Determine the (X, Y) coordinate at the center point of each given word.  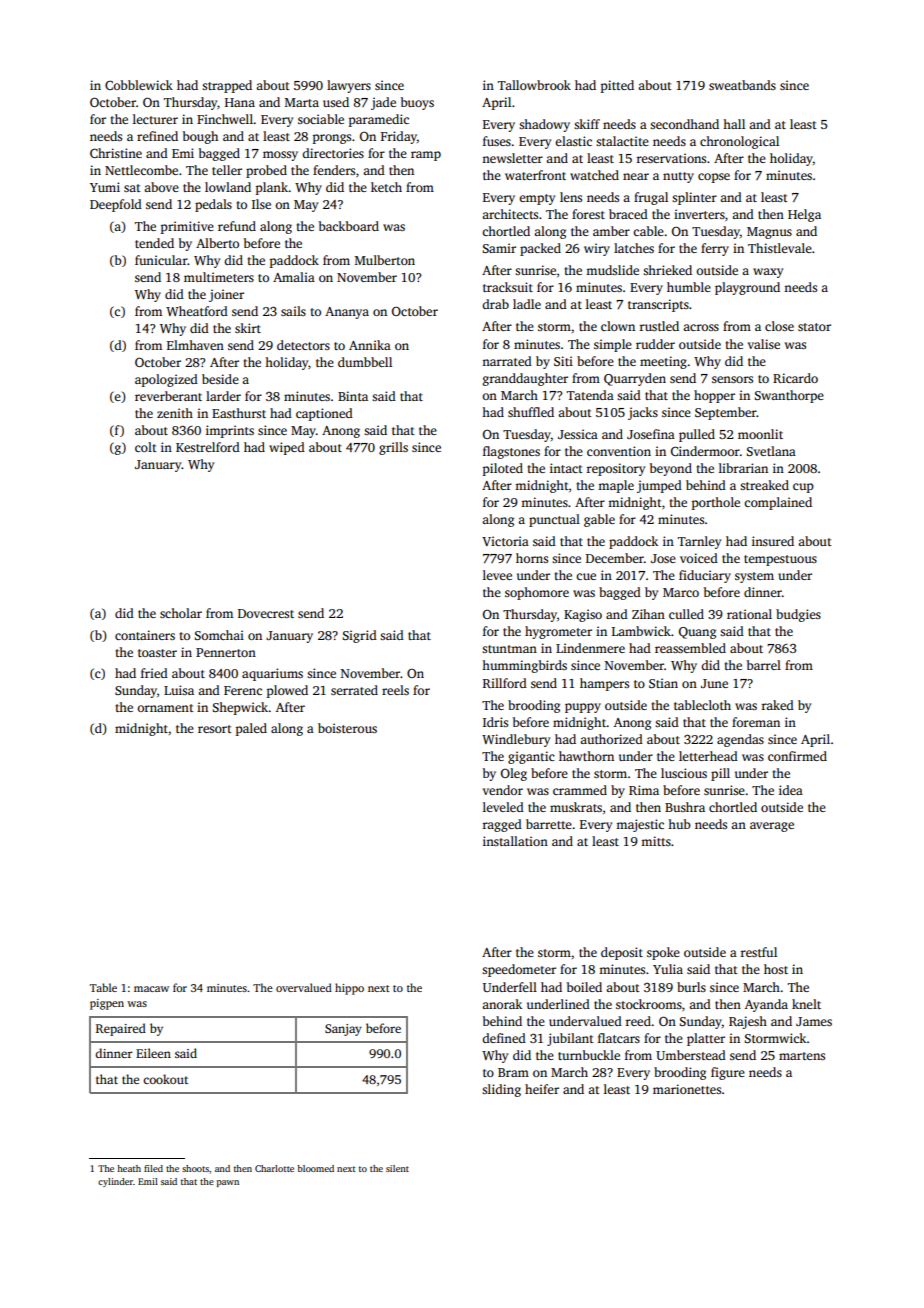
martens (802, 1056)
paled (251, 729)
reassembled (690, 648)
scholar (181, 613)
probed (266, 171)
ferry (715, 249)
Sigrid (360, 636)
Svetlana (771, 451)
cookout (165, 1079)
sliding (501, 1090)
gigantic (531, 757)
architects (510, 214)
